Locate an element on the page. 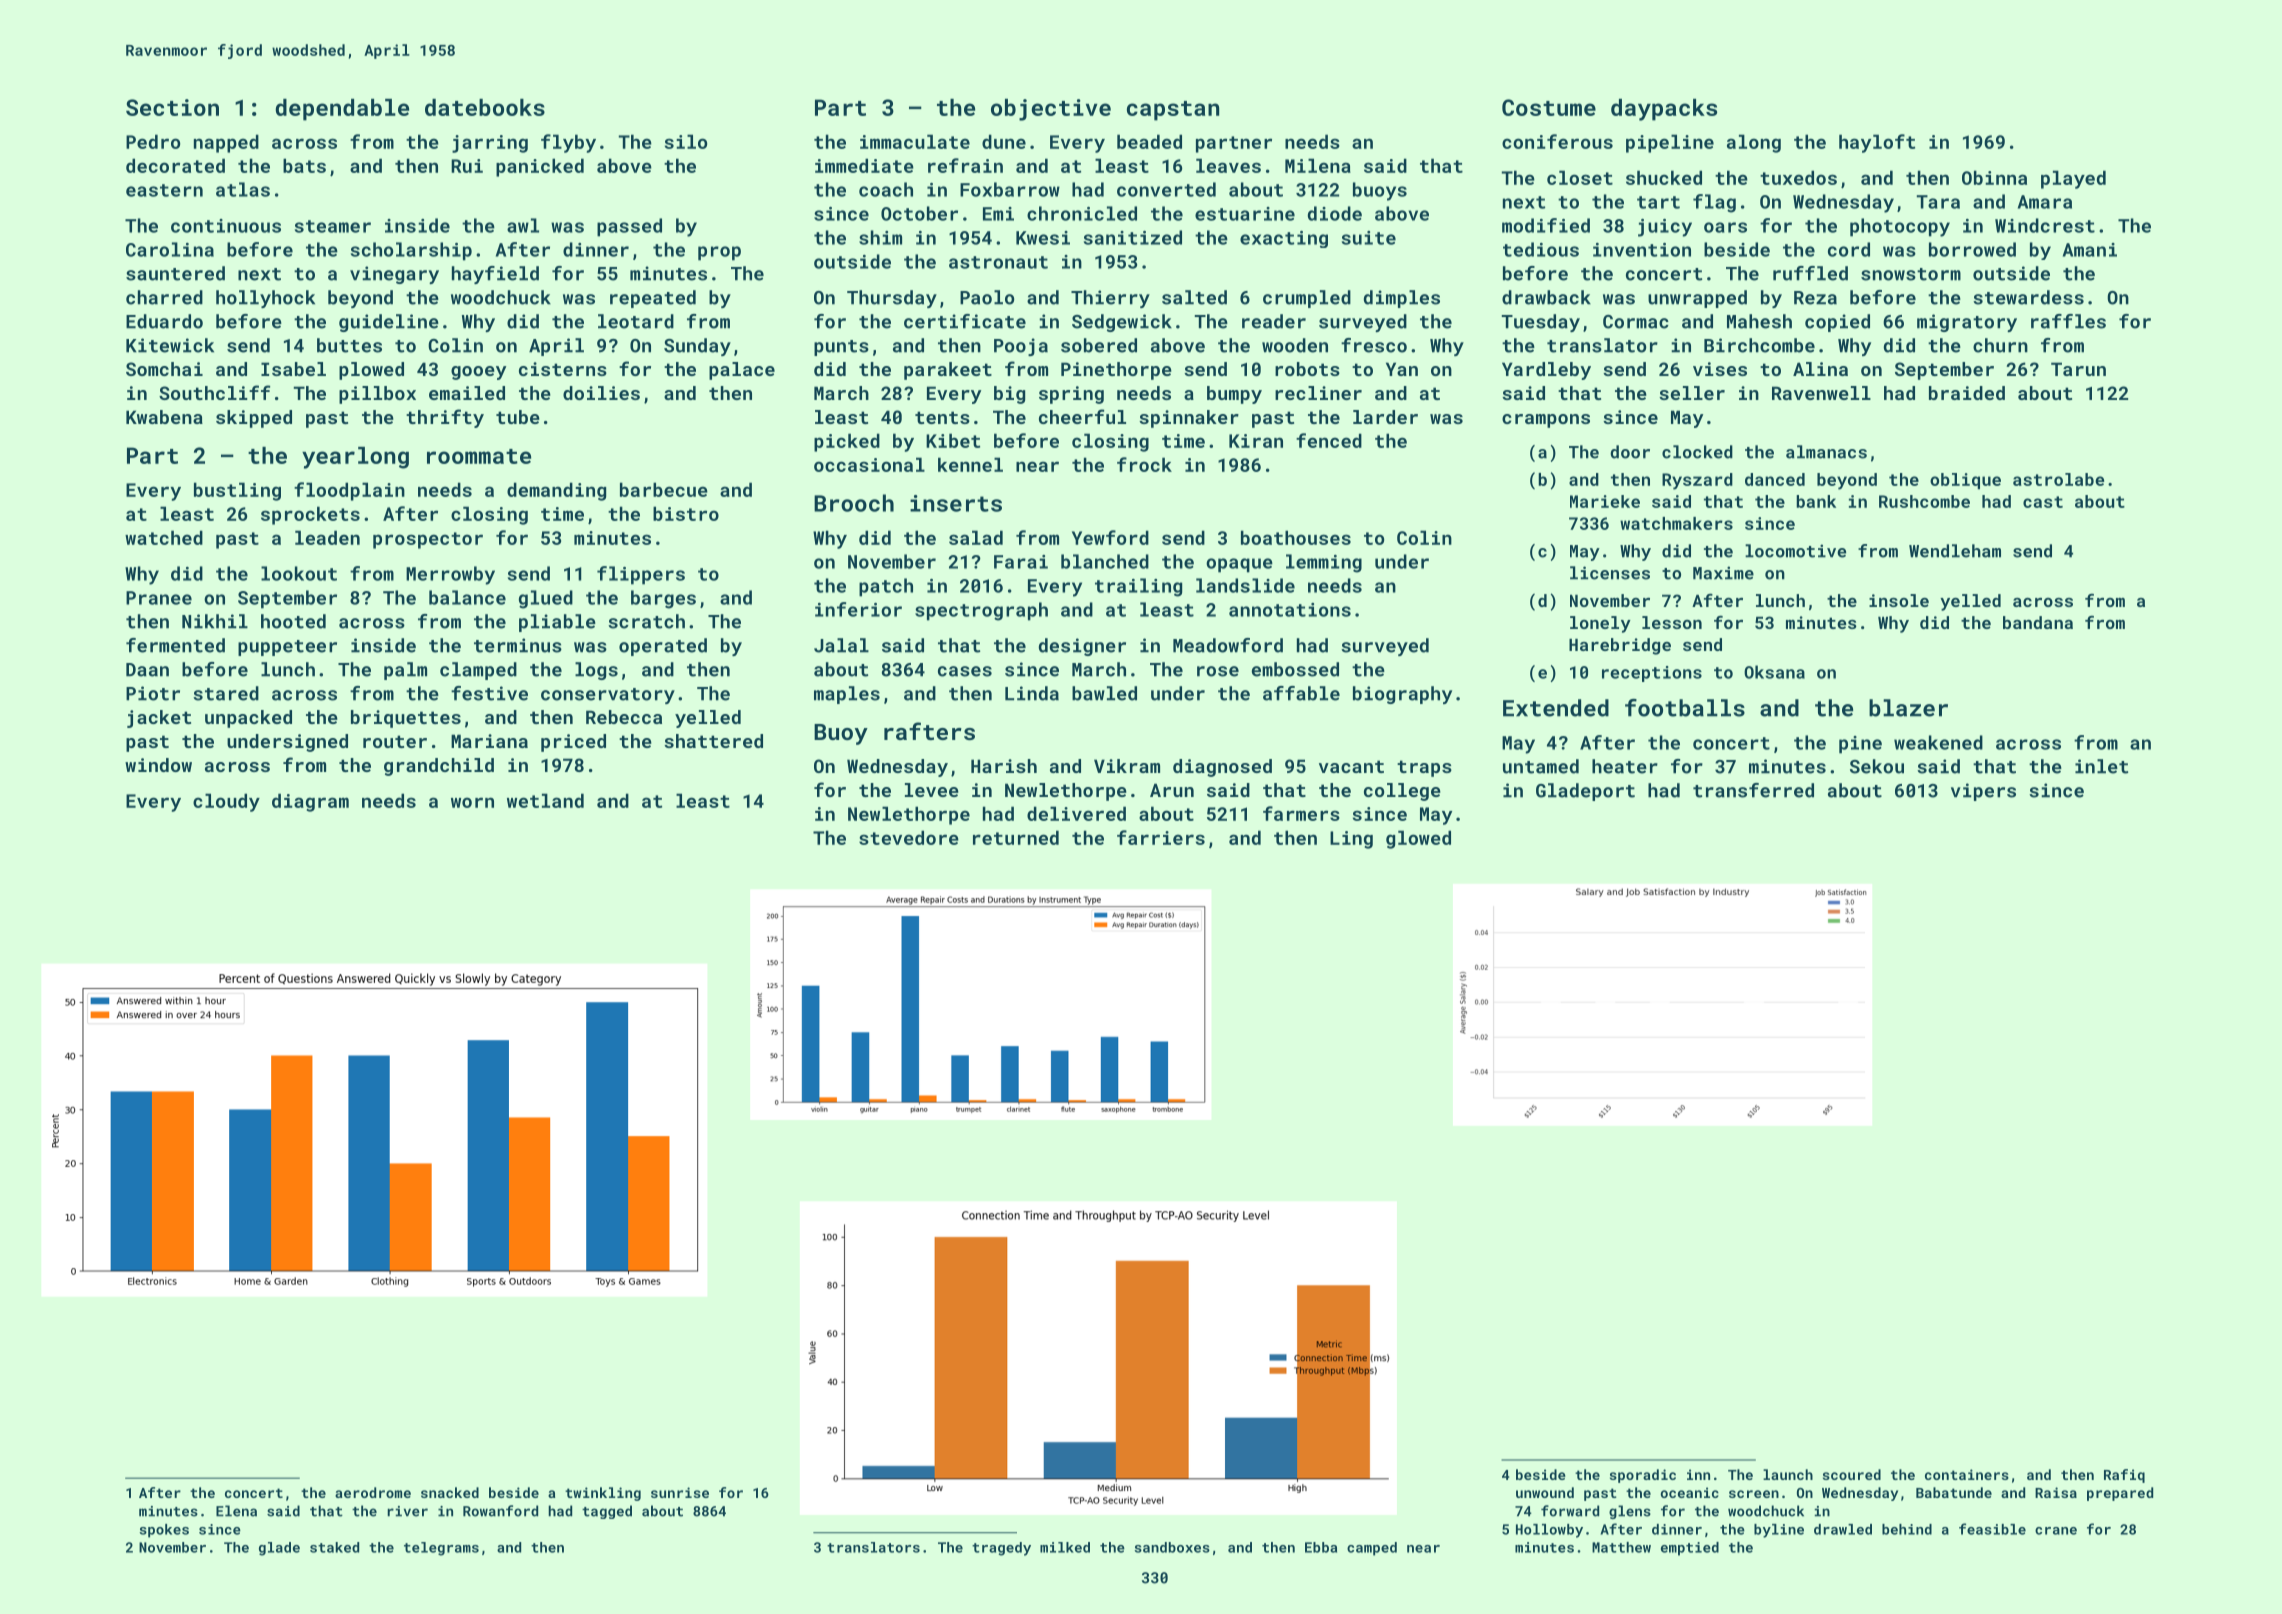  dependable is located at coordinates (342, 110).
